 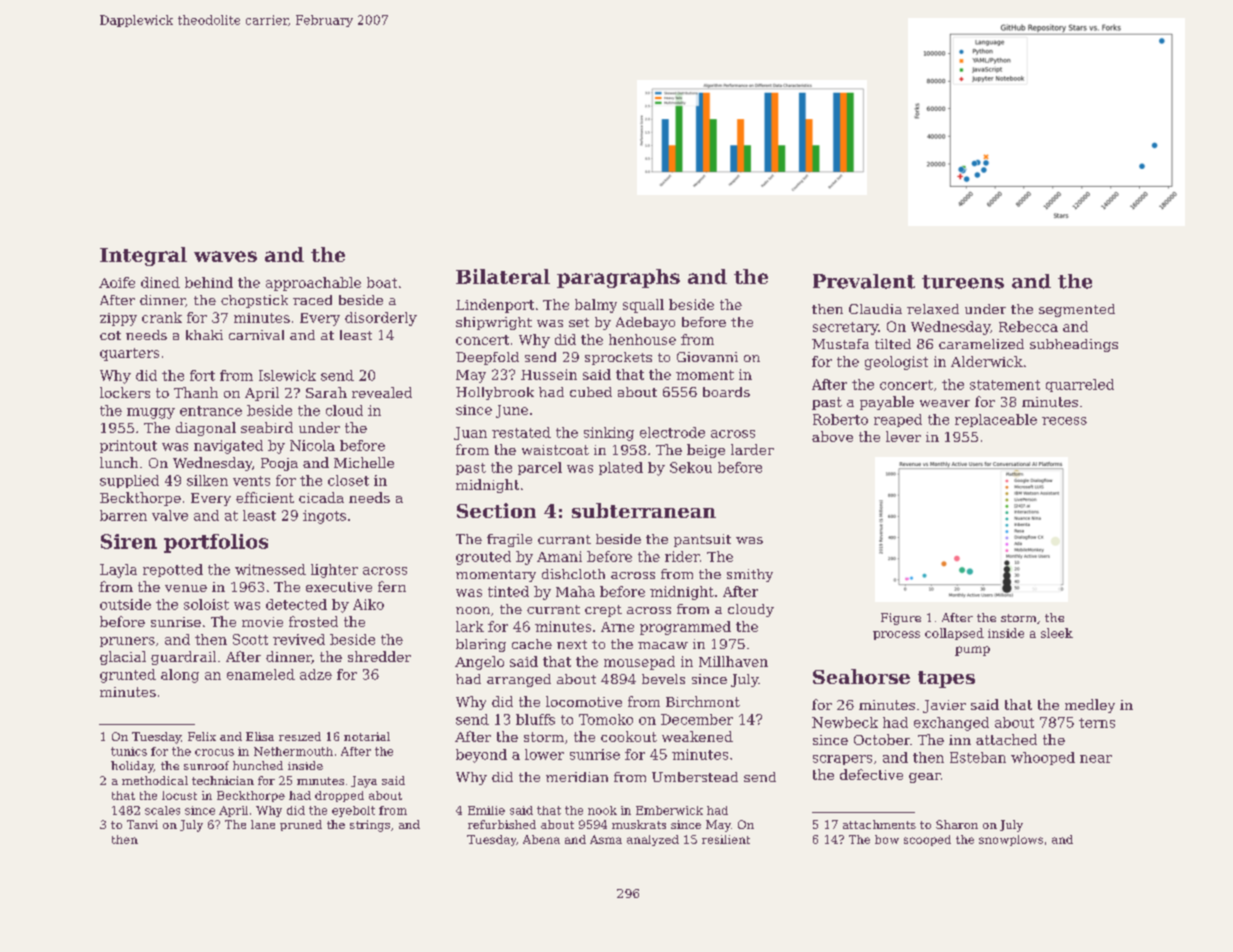 What do you see at coordinates (1064, 421) in the screenshot?
I see `recess` at bounding box center [1064, 421].
